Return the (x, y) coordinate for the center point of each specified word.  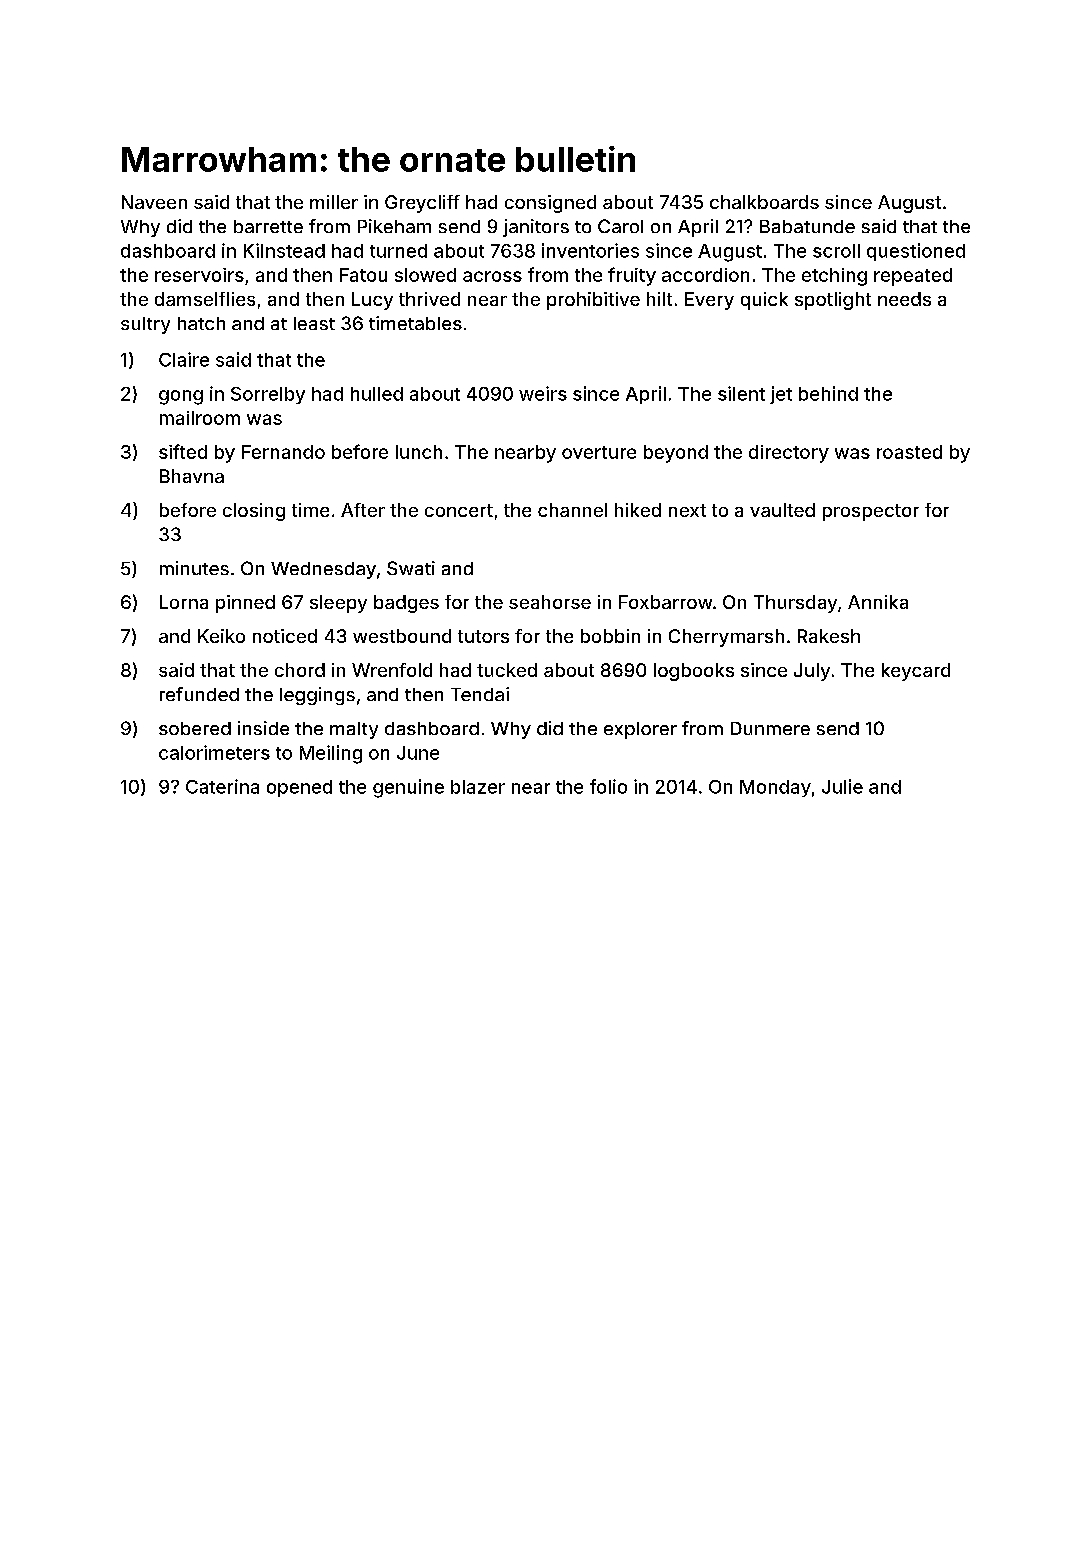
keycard (916, 672)
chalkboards (764, 202)
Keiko (221, 636)
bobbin (610, 636)
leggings (317, 696)
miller (334, 202)
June (418, 753)
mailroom (200, 418)
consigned (550, 204)
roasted (909, 452)
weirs (543, 393)
